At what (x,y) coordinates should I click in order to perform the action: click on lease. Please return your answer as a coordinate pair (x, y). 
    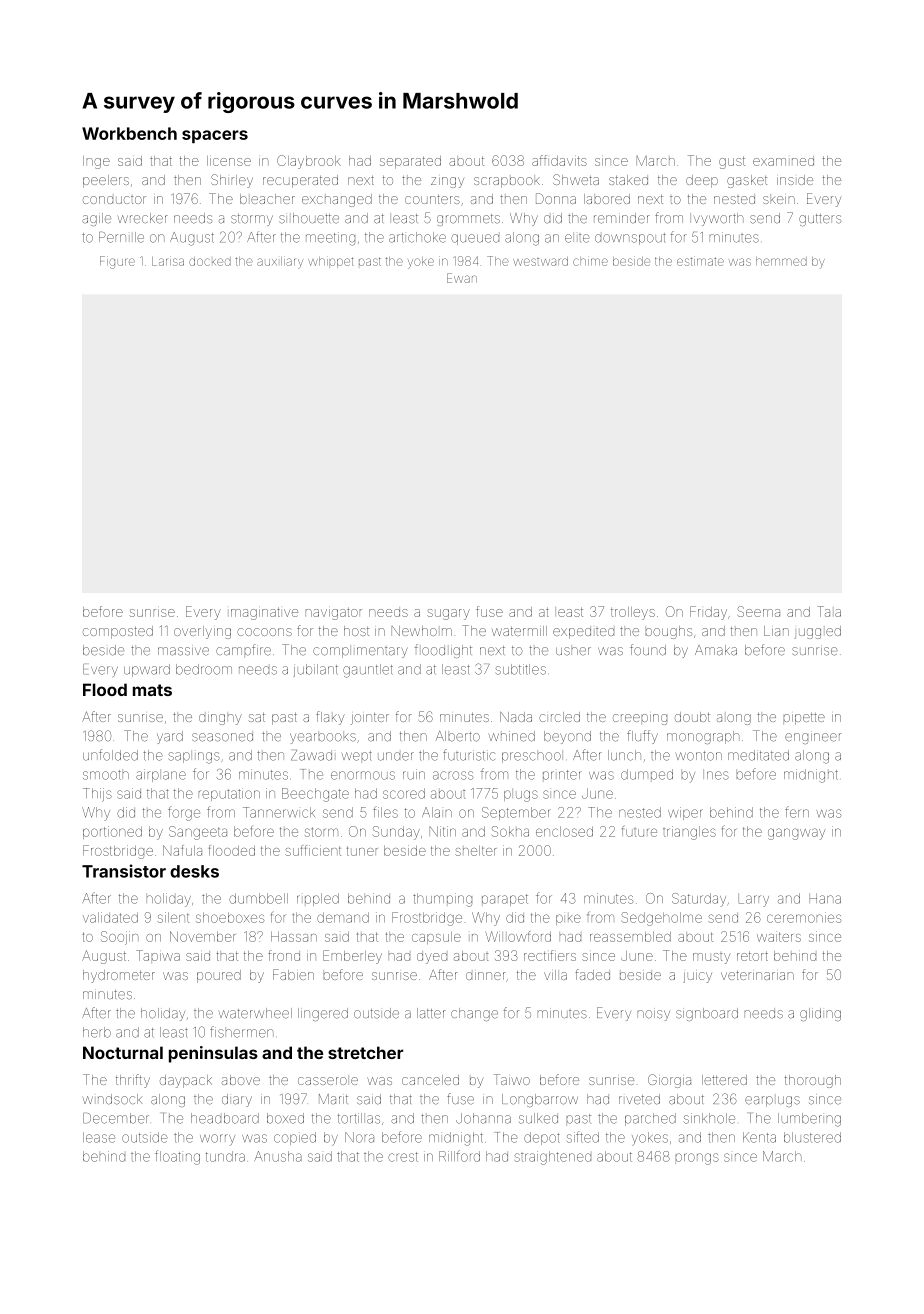
    Looking at the image, I should click on (99, 1137).
